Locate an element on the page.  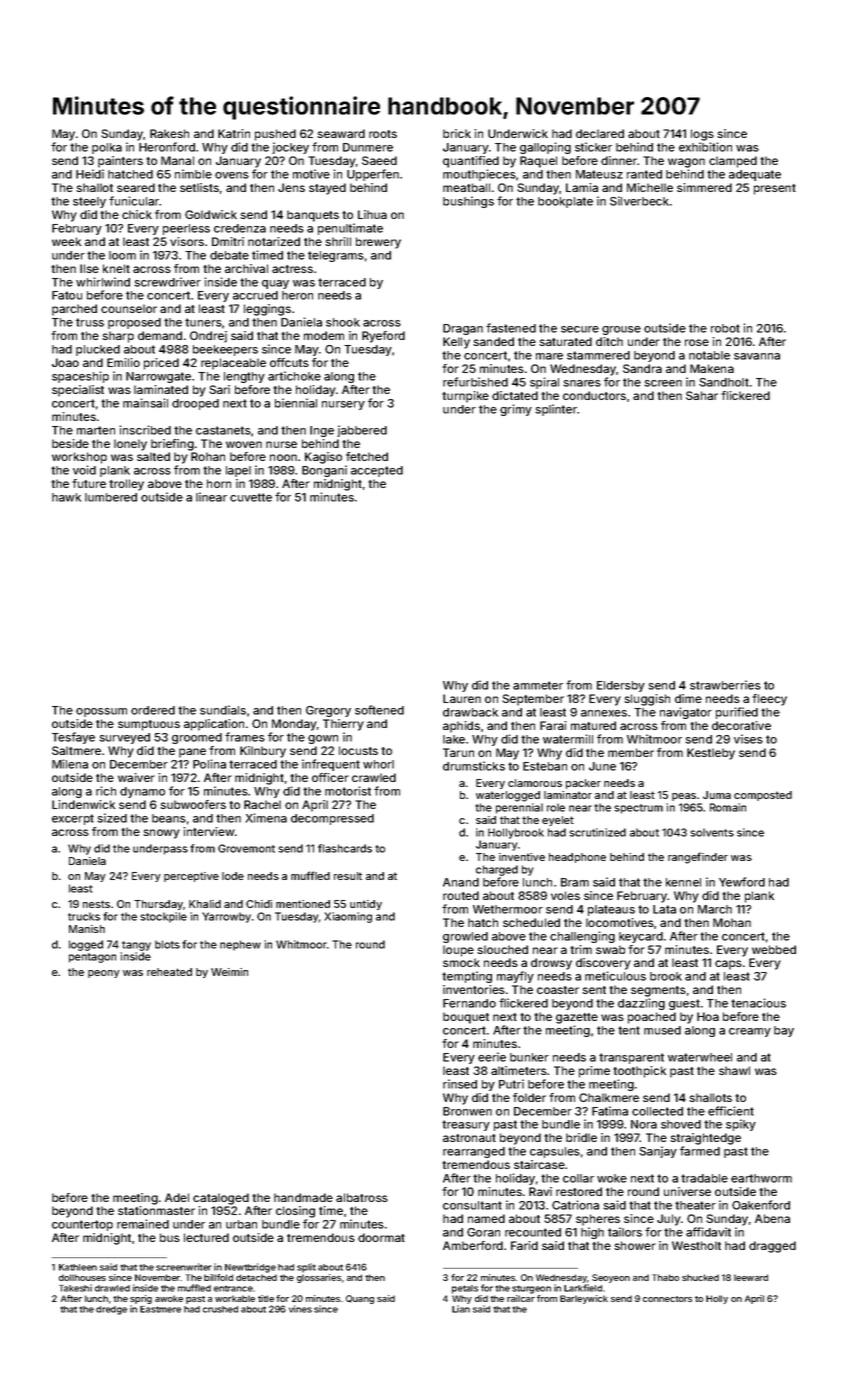
lumbered is located at coordinates (111, 497).
